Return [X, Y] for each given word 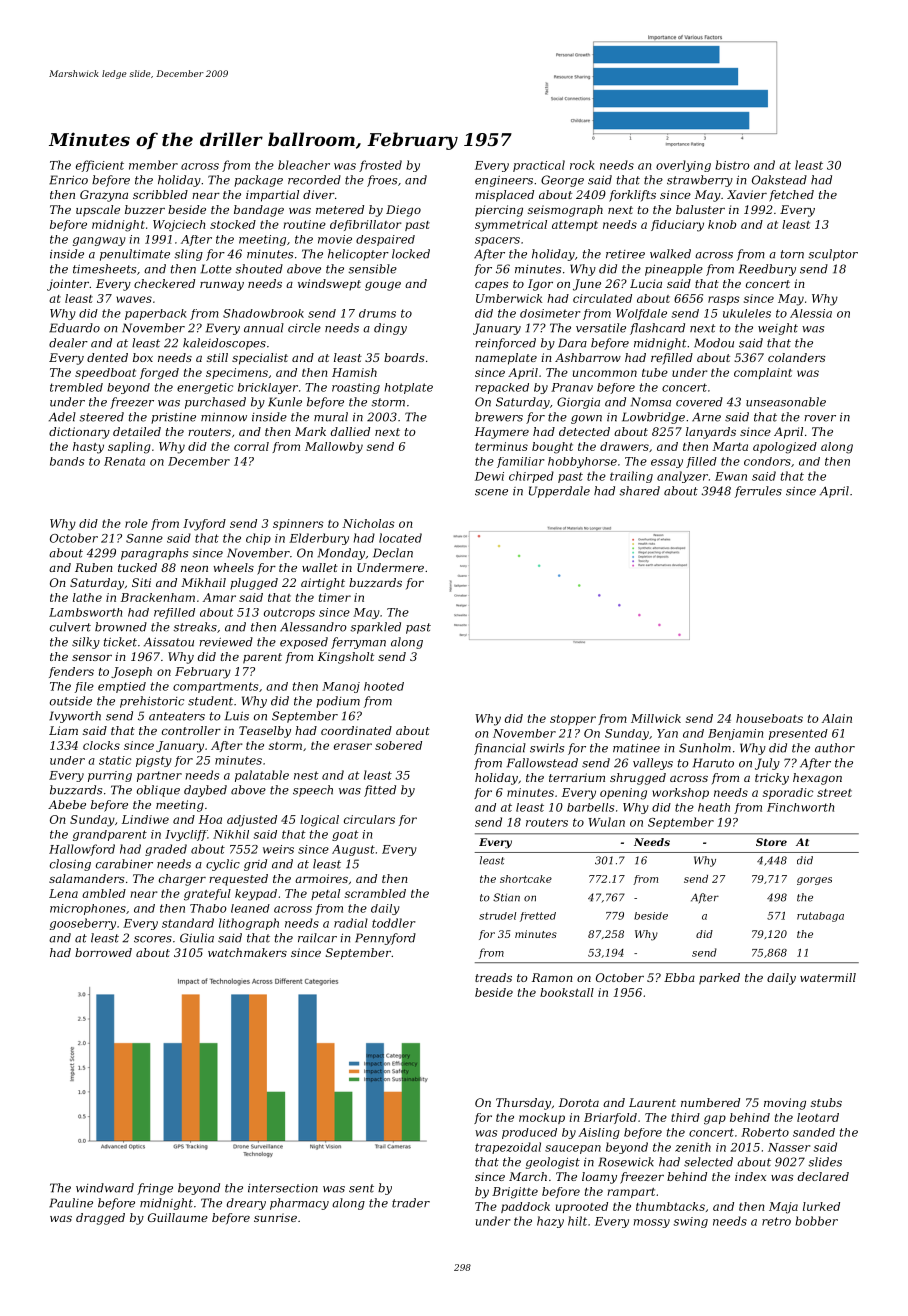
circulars [369, 819]
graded [166, 850]
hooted [384, 686]
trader [411, 1203]
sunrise [275, 1217]
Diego [403, 211]
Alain [837, 718]
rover [820, 418]
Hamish [354, 372]
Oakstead [779, 180]
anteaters [177, 716]
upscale [98, 211]
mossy [652, 1223]
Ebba [679, 977]
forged [159, 374]
